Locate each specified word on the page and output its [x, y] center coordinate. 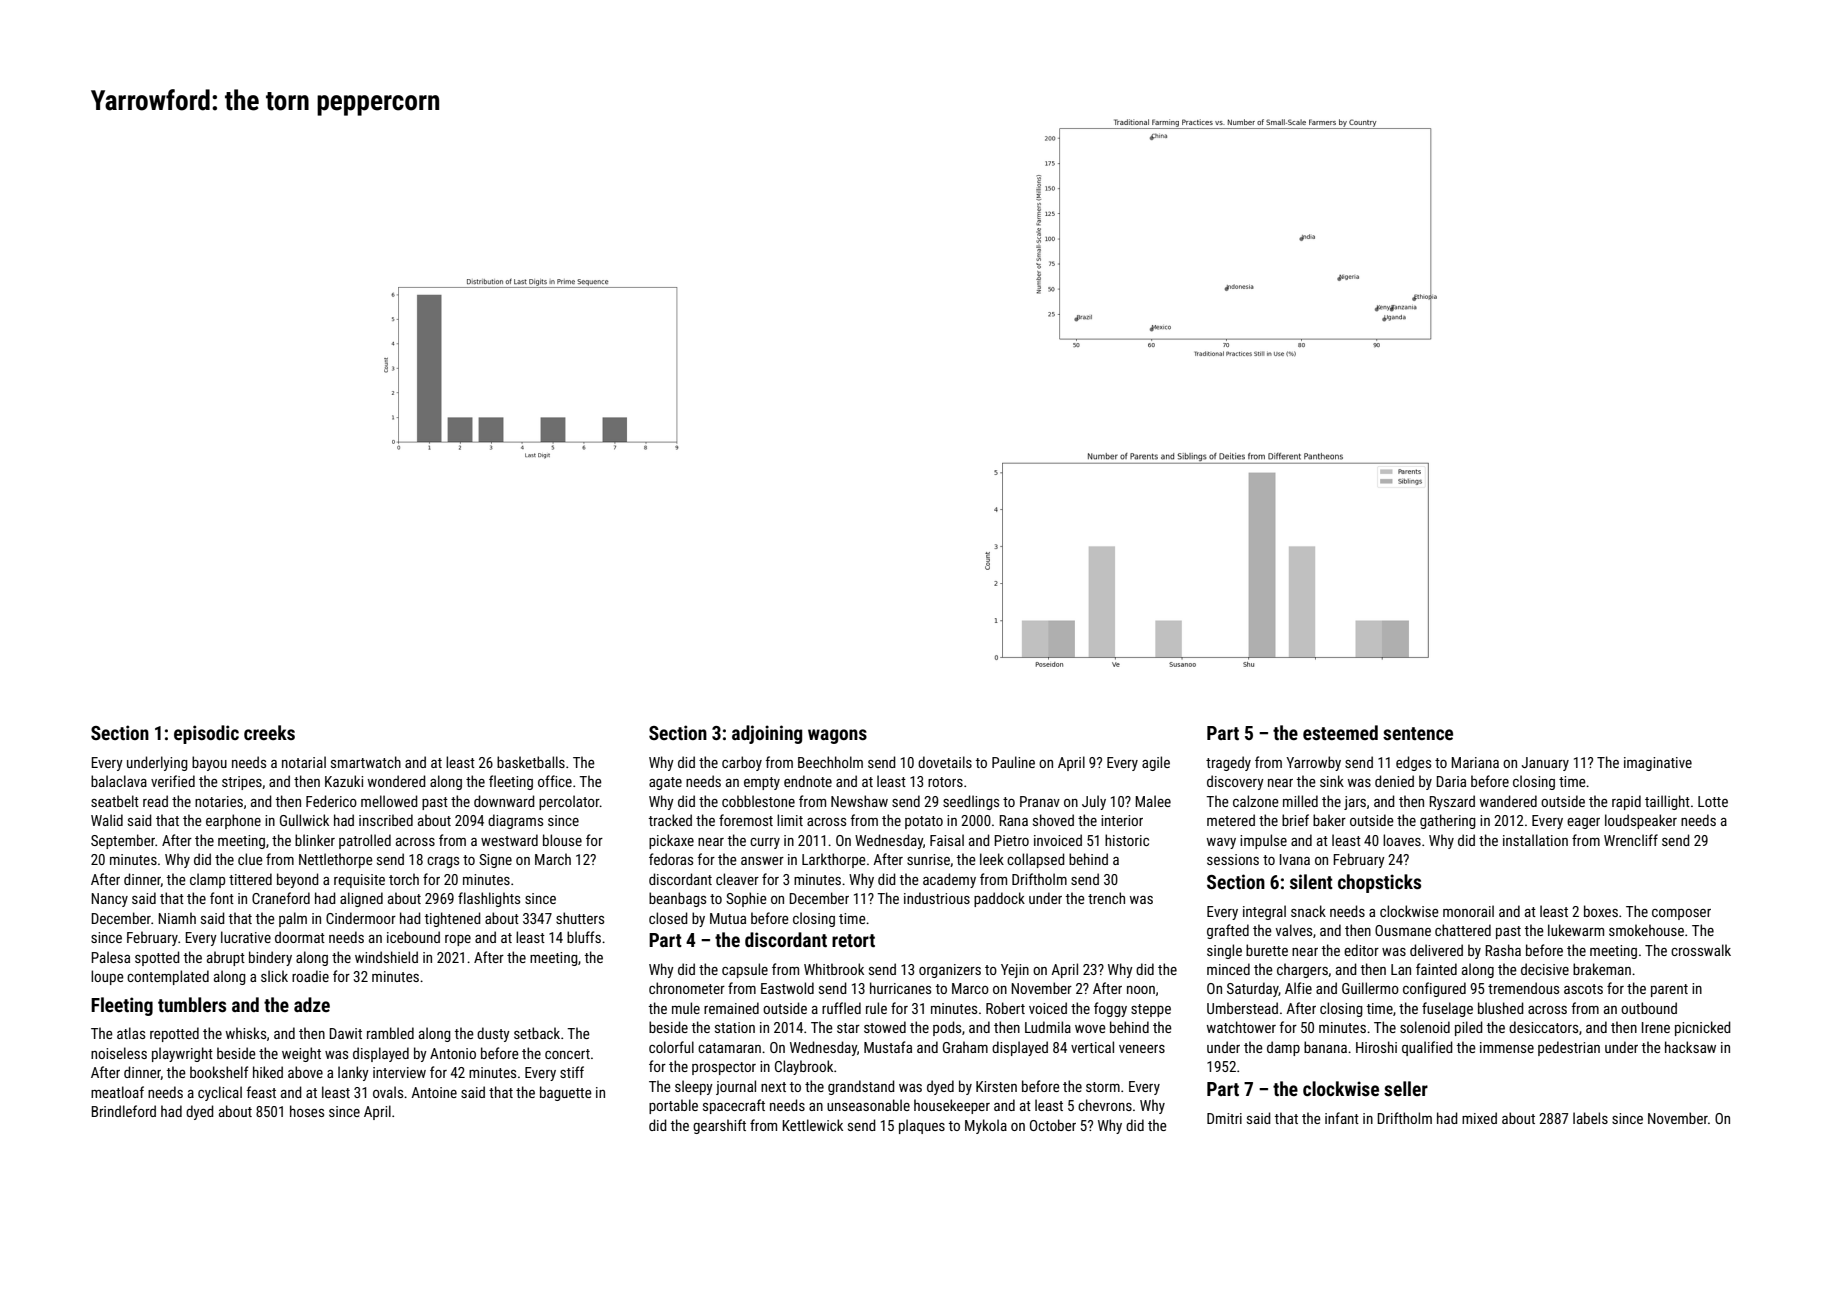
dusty [493, 1034]
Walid [107, 820]
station [735, 1027]
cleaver [737, 879]
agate [665, 783]
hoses [307, 1111]
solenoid [1425, 1027]
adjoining [767, 734]
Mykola [986, 1126]
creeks [269, 732]
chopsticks [1379, 883]
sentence [1418, 733]
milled [1300, 801]
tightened [453, 919]
